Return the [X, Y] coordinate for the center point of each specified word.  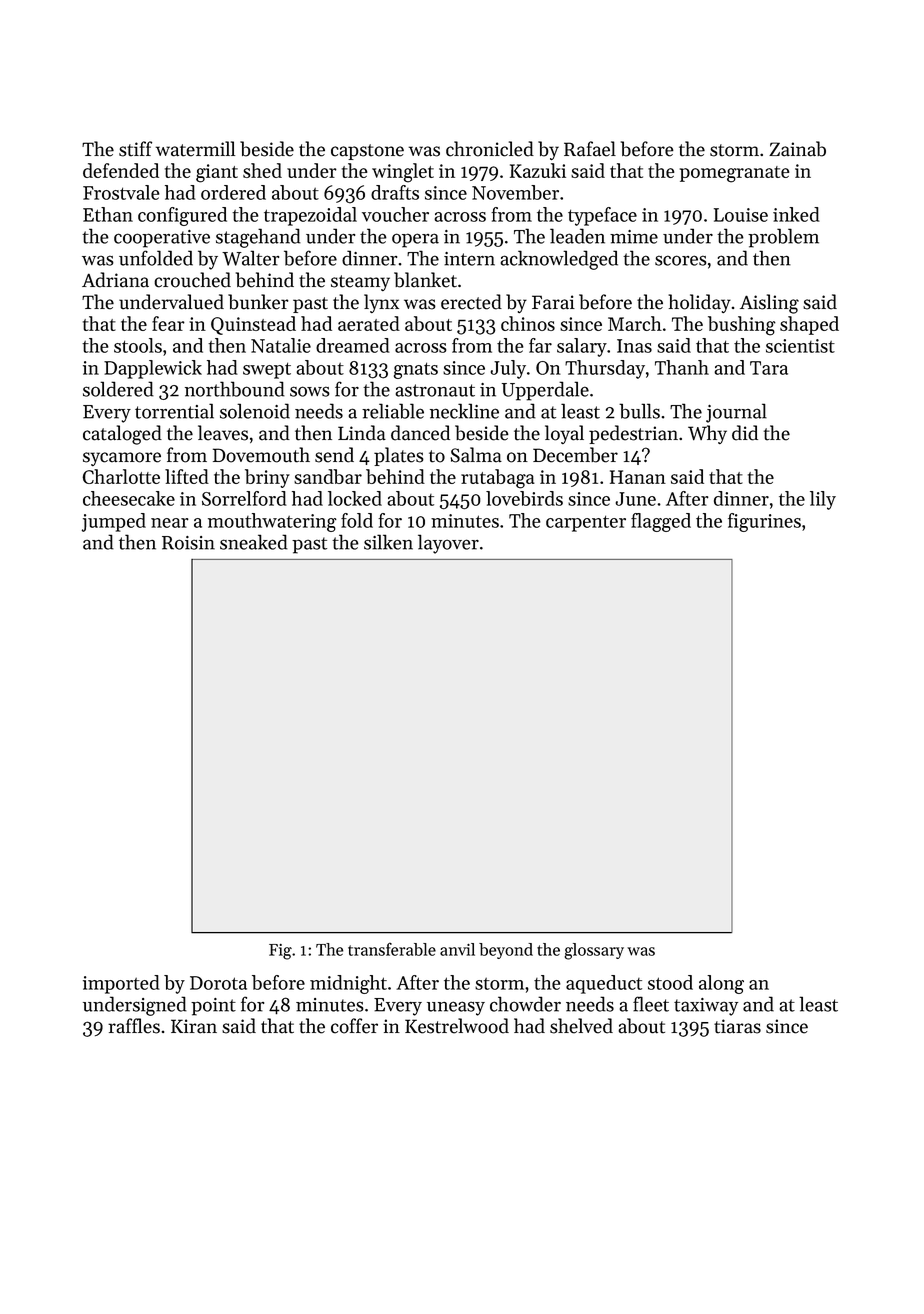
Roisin [188, 543]
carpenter [586, 523]
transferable [392, 949]
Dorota [218, 983]
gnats [416, 370]
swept [267, 370]
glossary [594, 951]
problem [783, 238]
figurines [764, 522]
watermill [195, 149]
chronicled [490, 149]
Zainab [797, 149]
